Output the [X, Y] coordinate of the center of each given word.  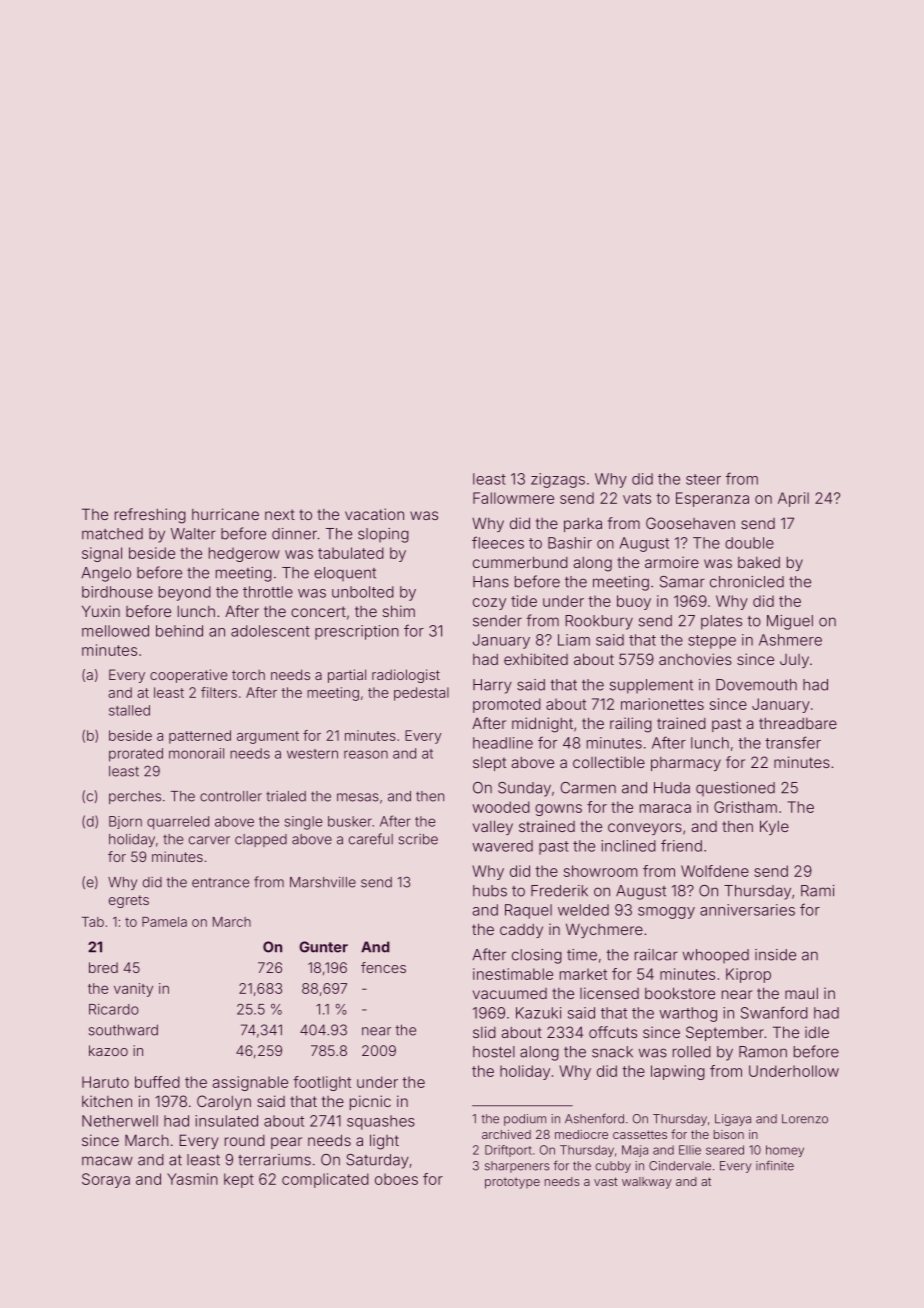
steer [703, 479]
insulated [226, 1121]
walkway [647, 1183]
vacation [374, 514]
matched [112, 534]
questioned [735, 789]
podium [525, 1120]
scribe [418, 839]
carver [209, 840]
